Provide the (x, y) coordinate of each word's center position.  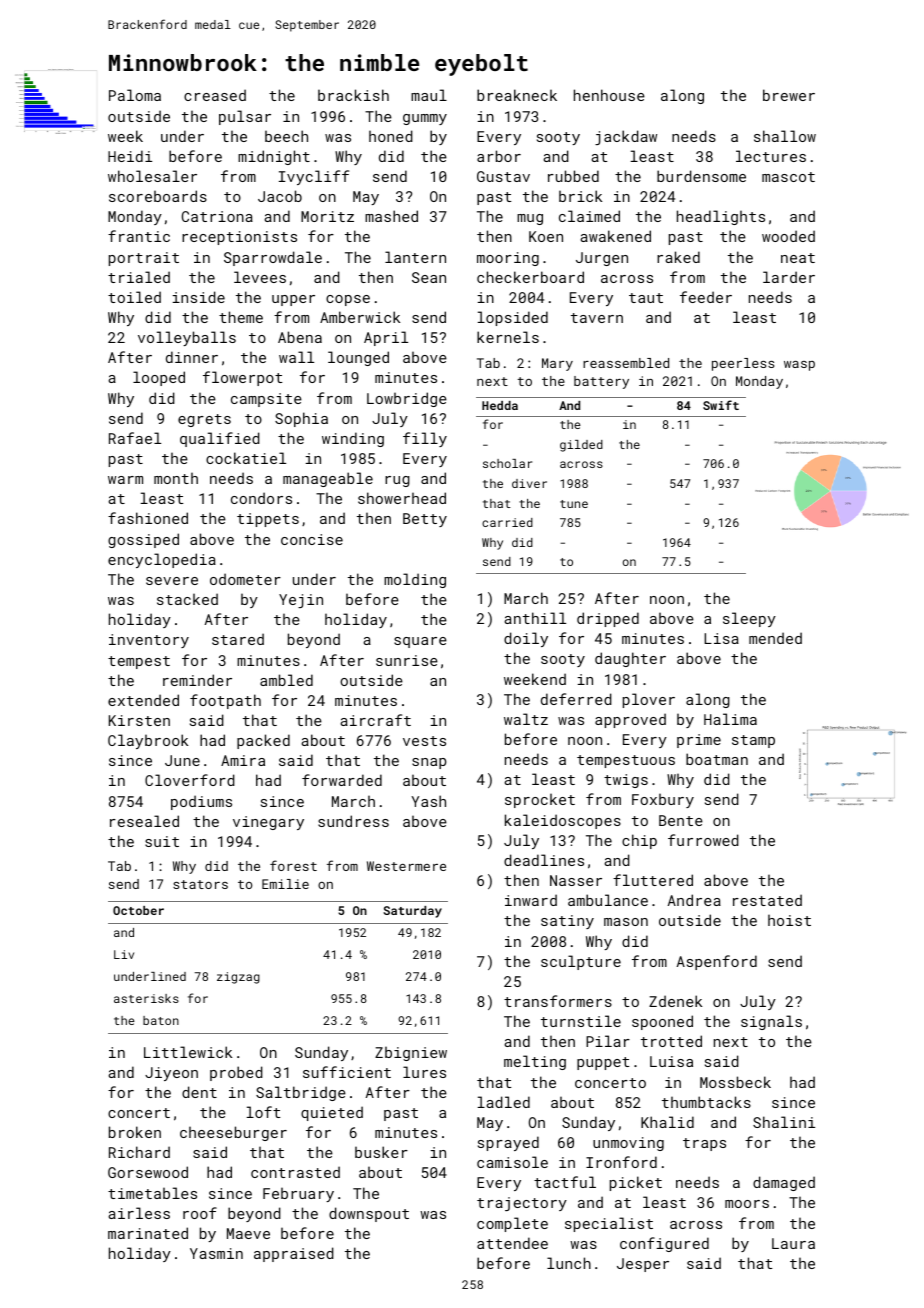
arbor (499, 156)
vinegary (268, 823)
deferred (576, 699)
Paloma (135, 95)
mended (775, 638)
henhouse (609, 95)
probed (236, 1073)
